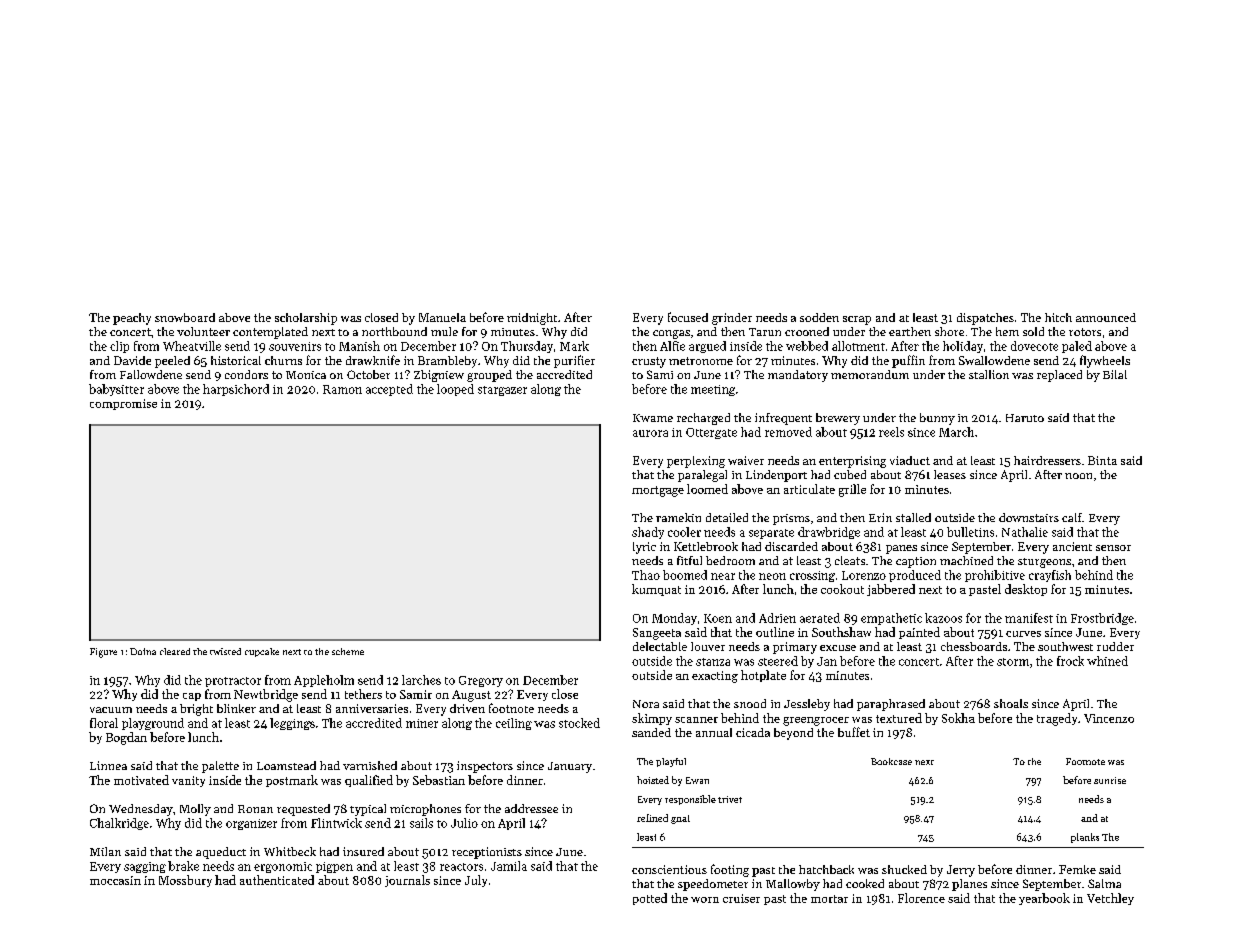 The width and height of the screenshot is (1233, 952). What do you see at coordinates (819, 317) in the screenshot?
I see `sodden` at bounding box center [819, 317].
